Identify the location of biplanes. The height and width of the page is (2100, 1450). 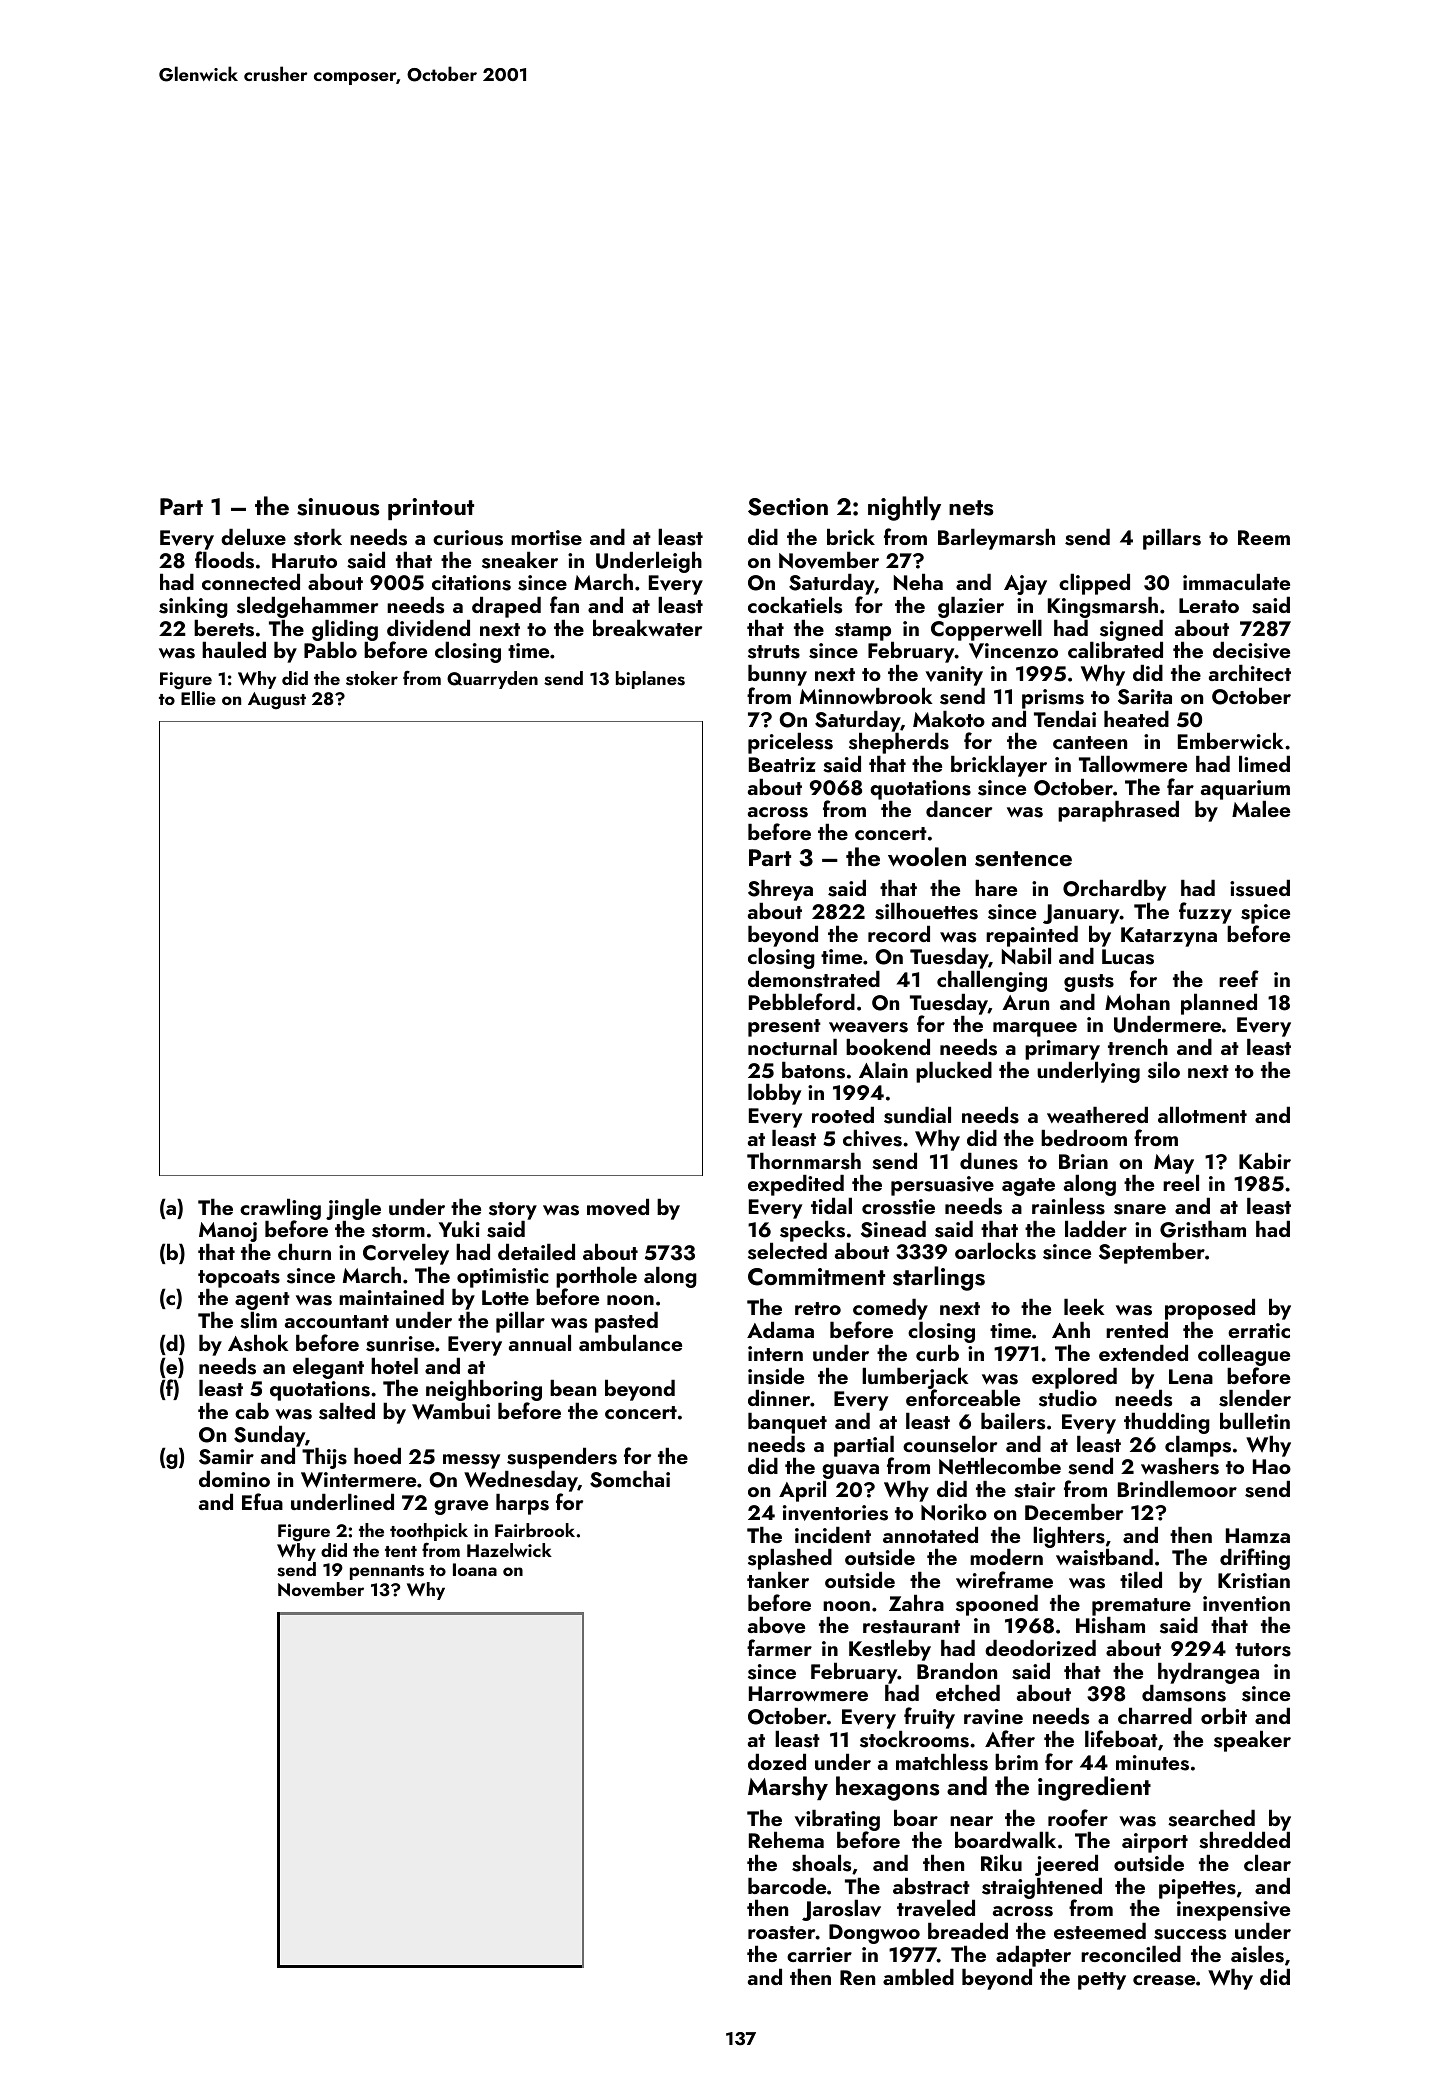
(650, 680).
